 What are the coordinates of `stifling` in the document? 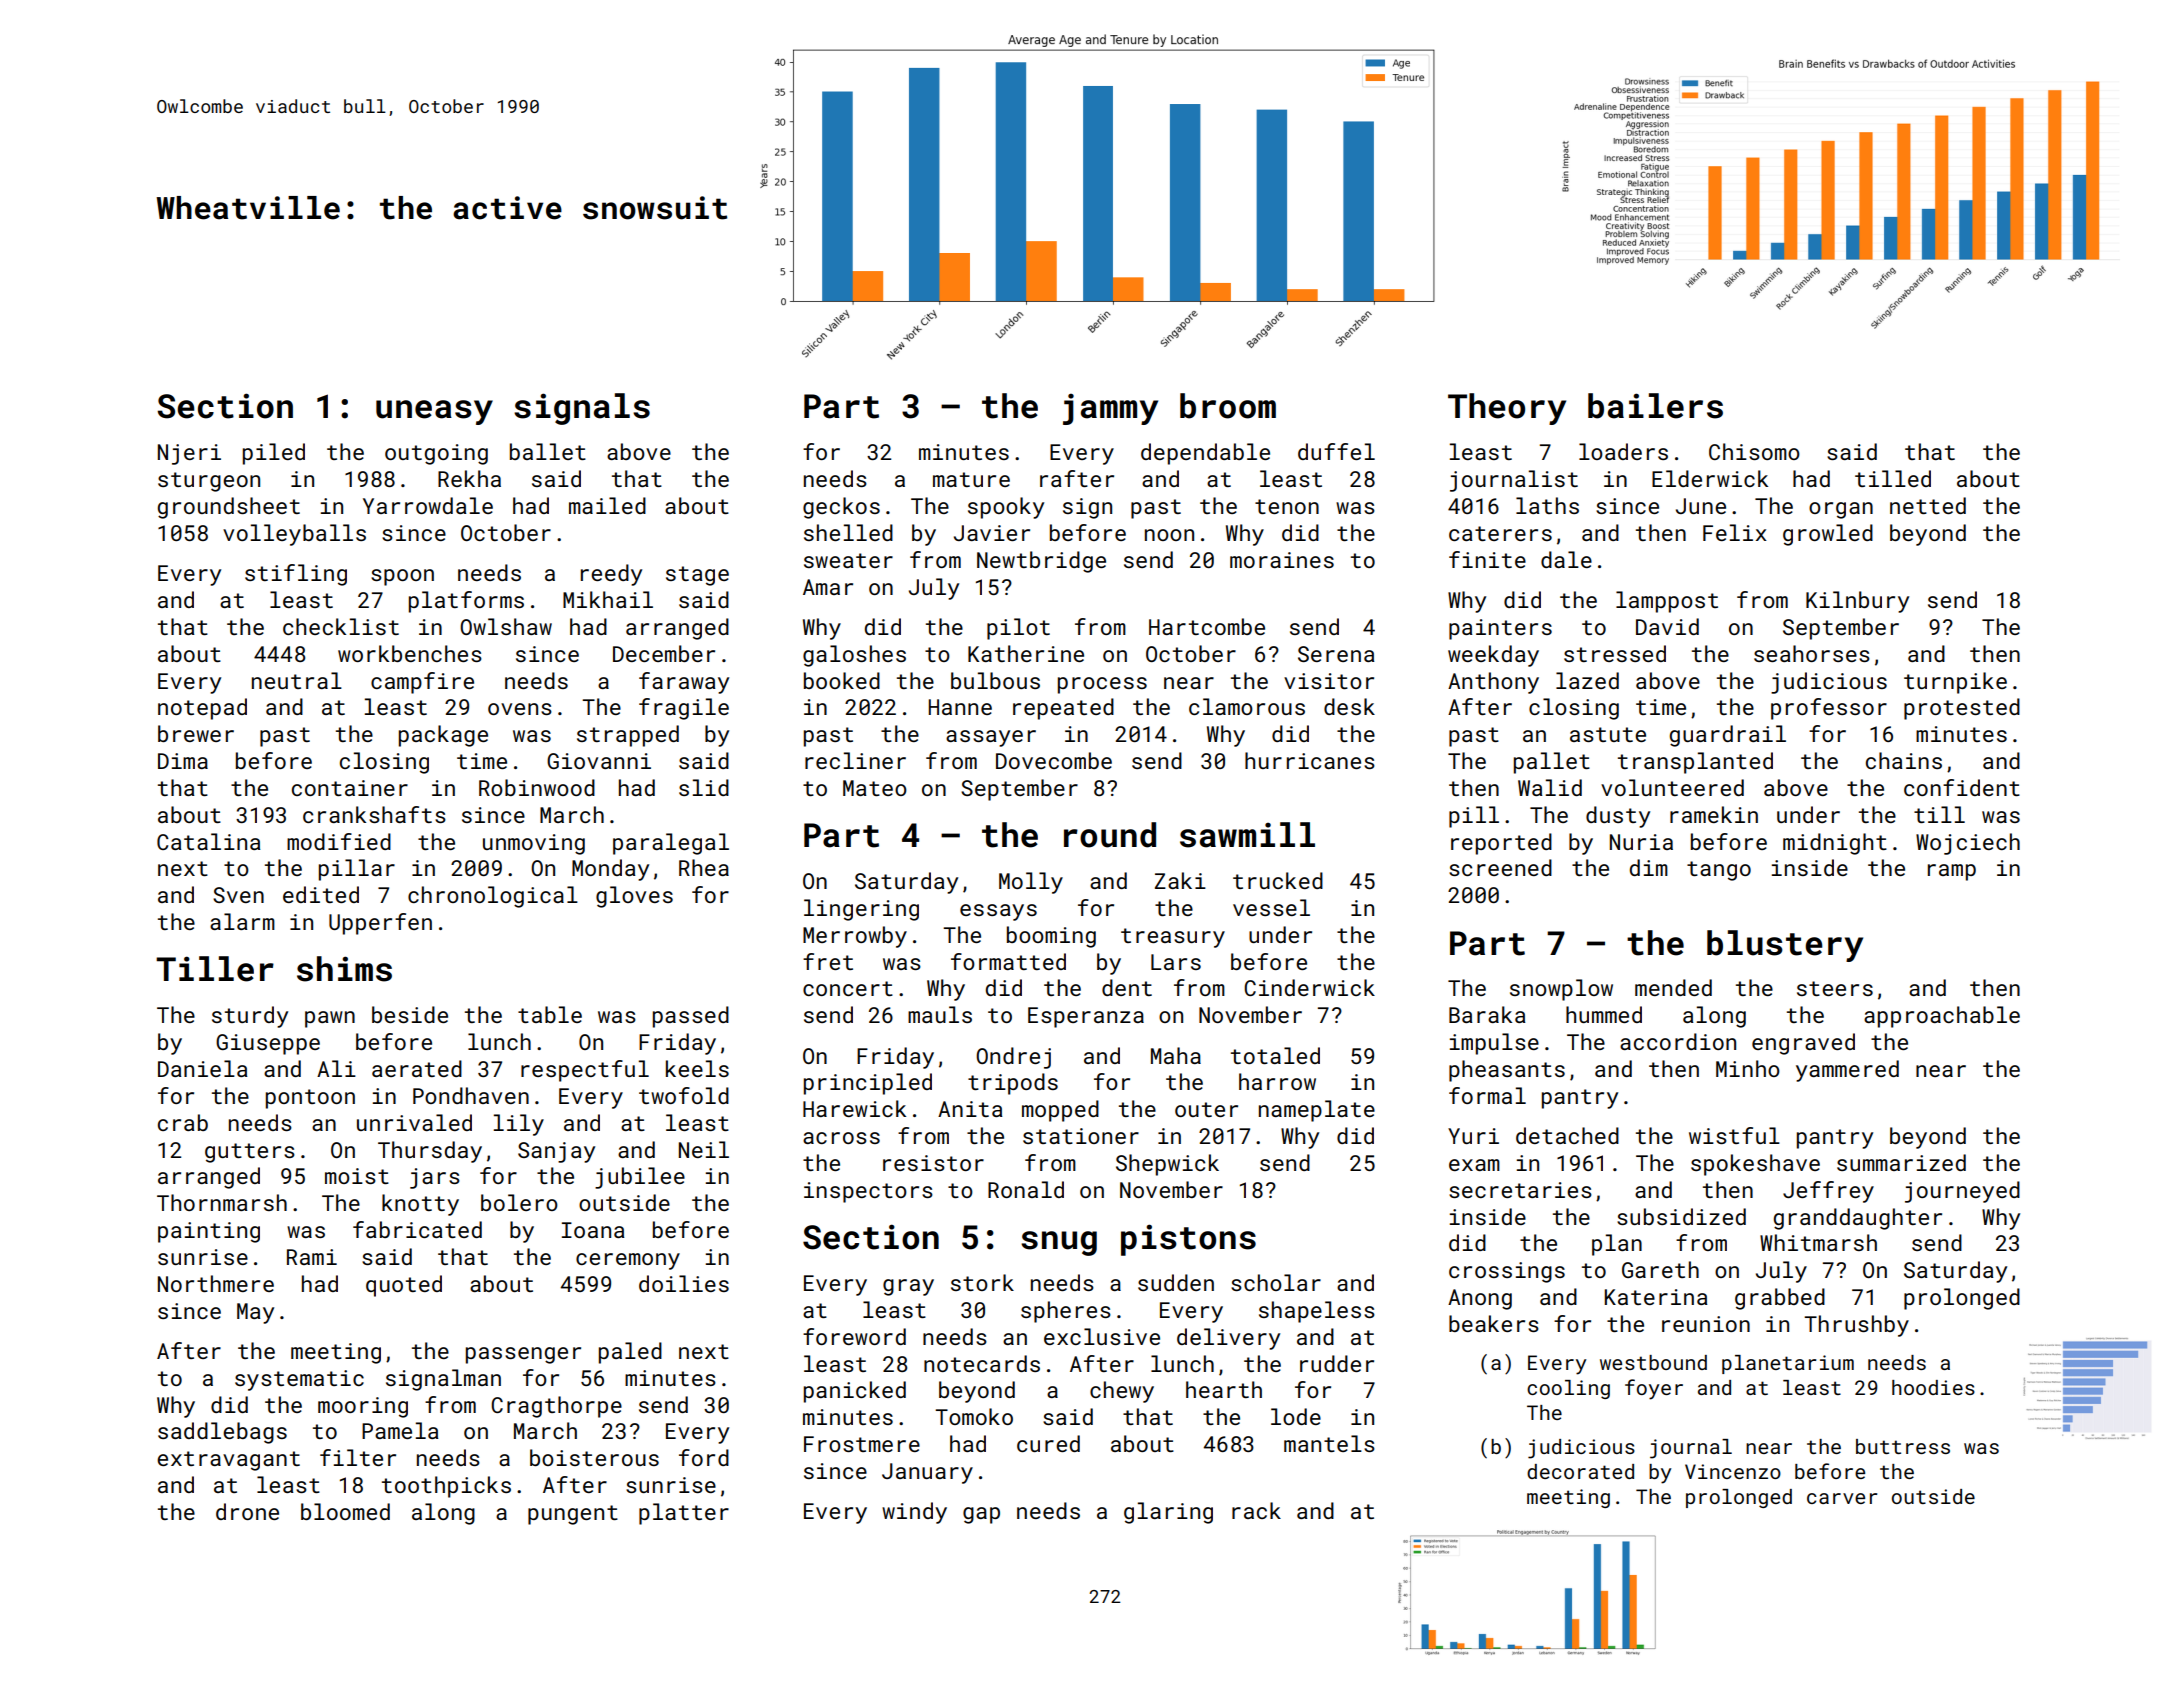 It's located at (296, 575).
